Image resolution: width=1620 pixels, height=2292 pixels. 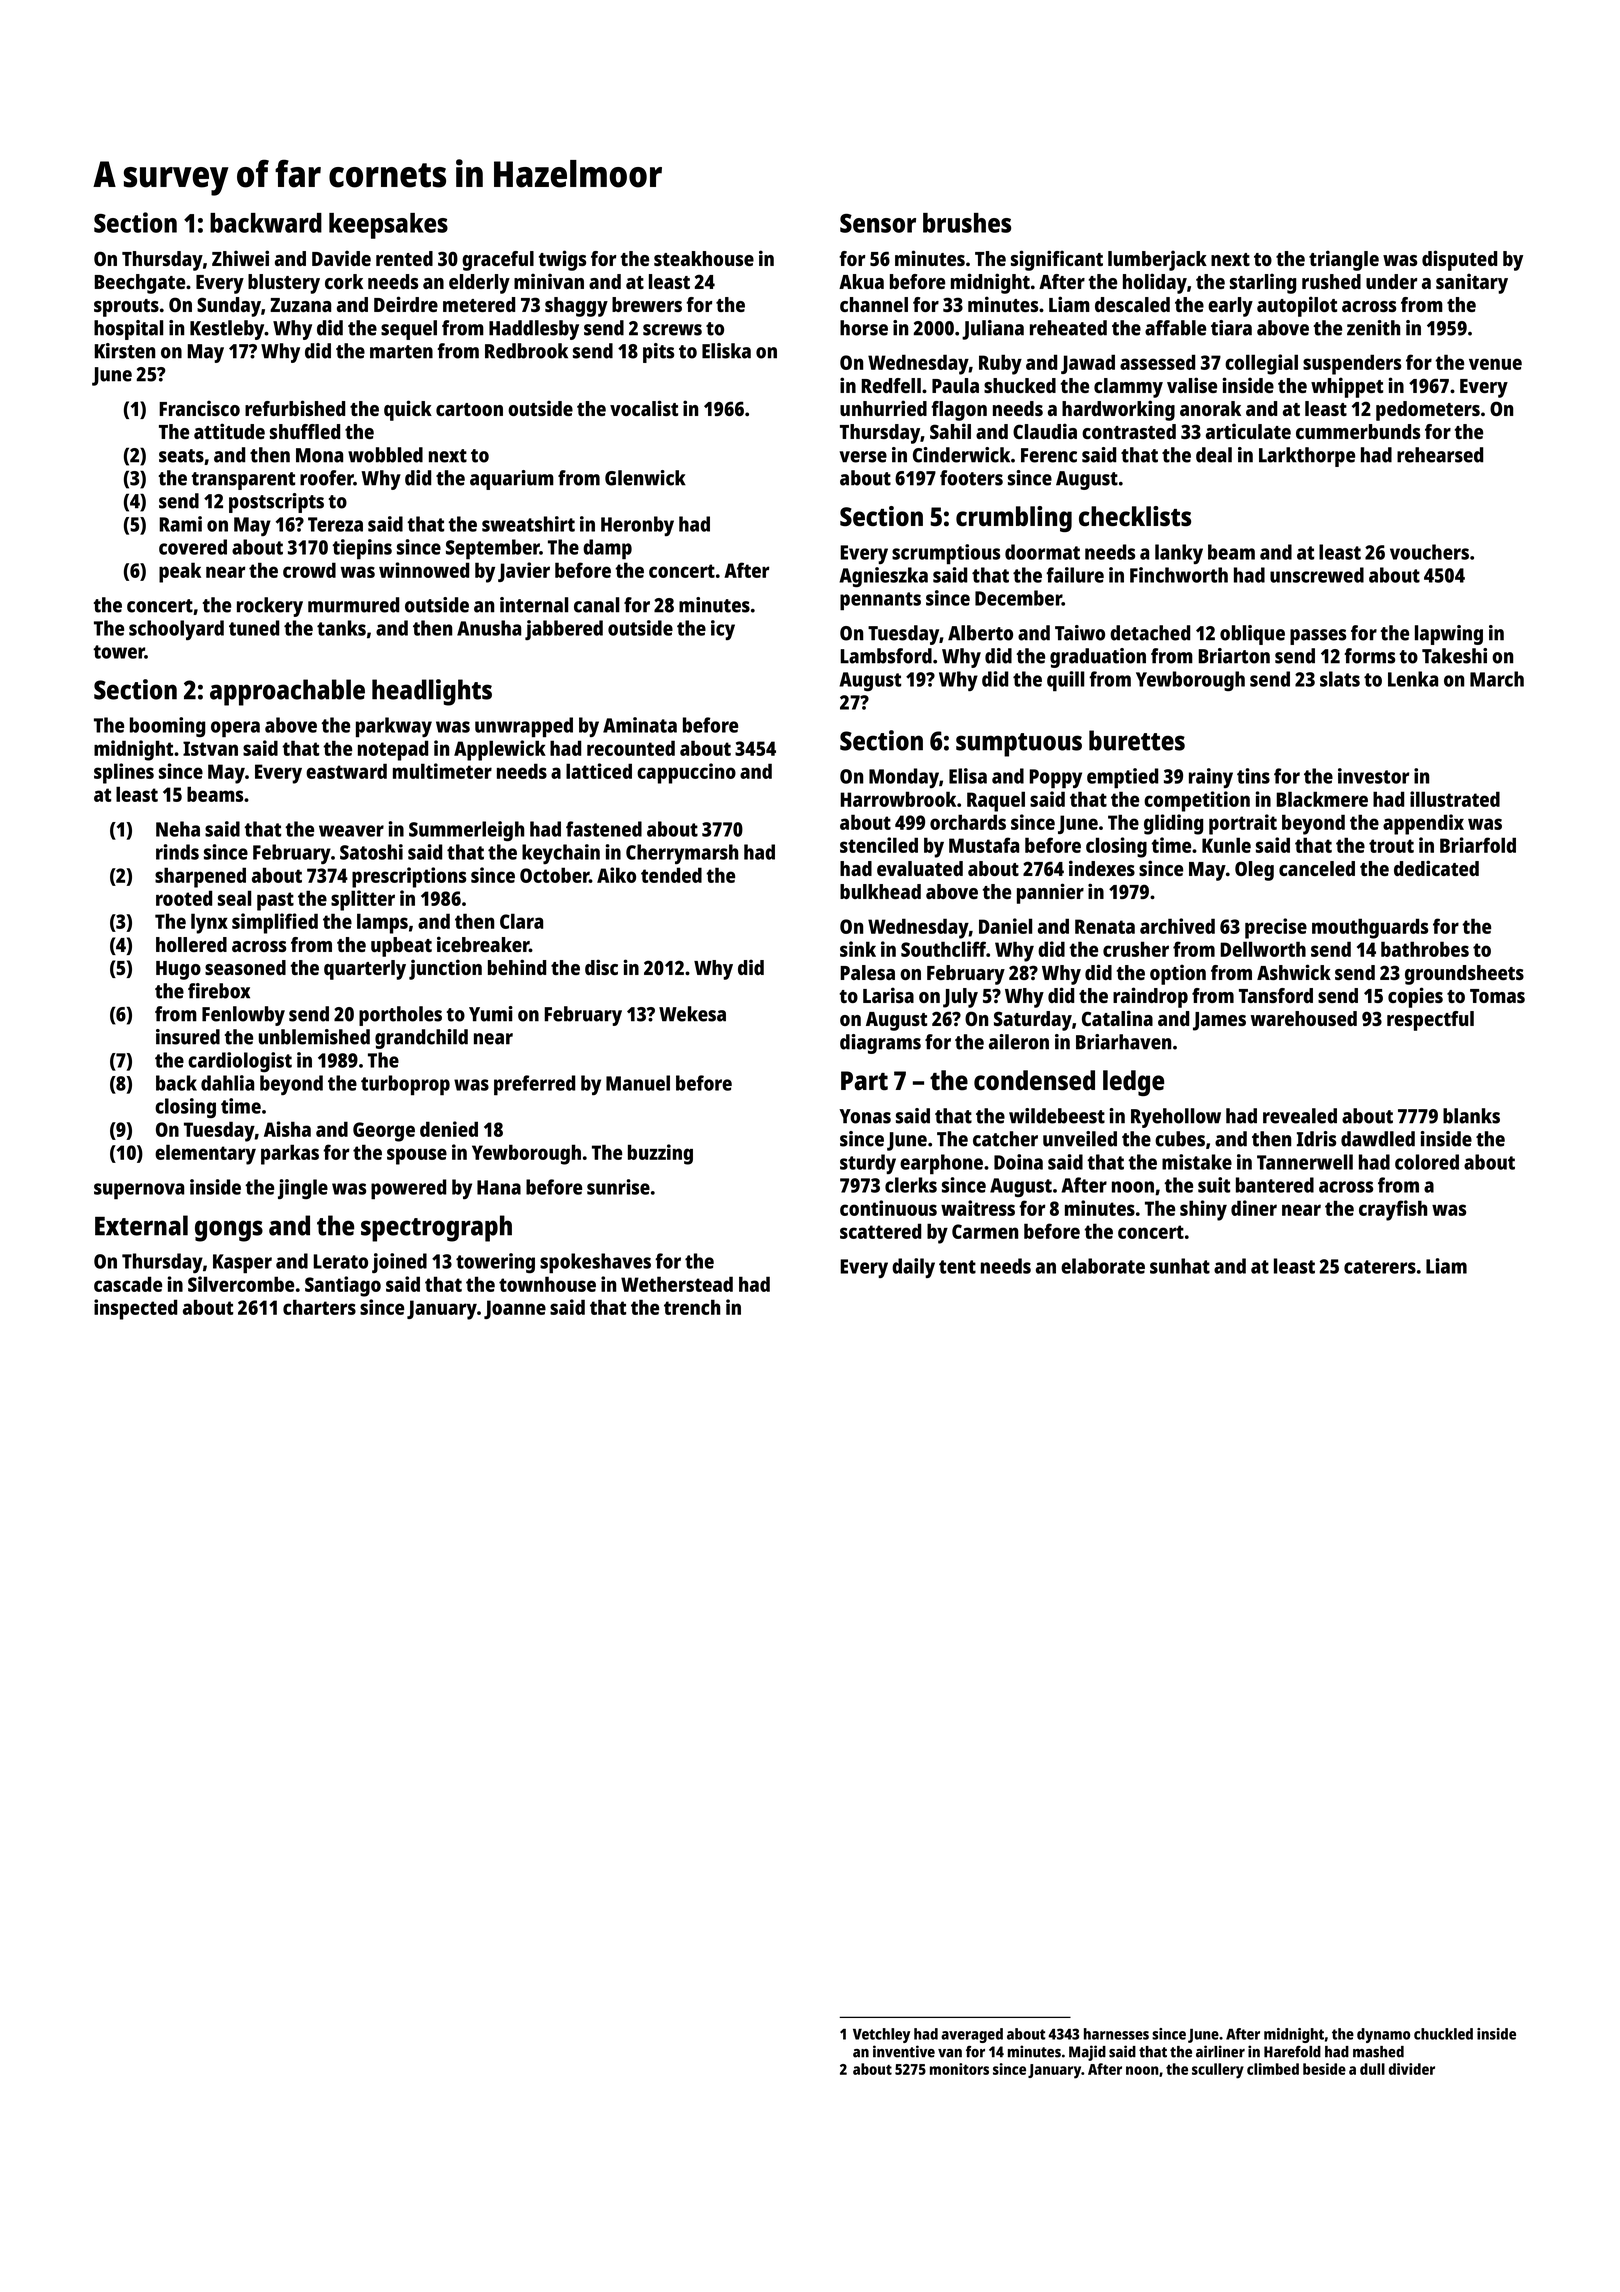 What do you see at coordinates (178, 970) in the screenshot?
I see `Hugo` at bounding box center [178, 970].
